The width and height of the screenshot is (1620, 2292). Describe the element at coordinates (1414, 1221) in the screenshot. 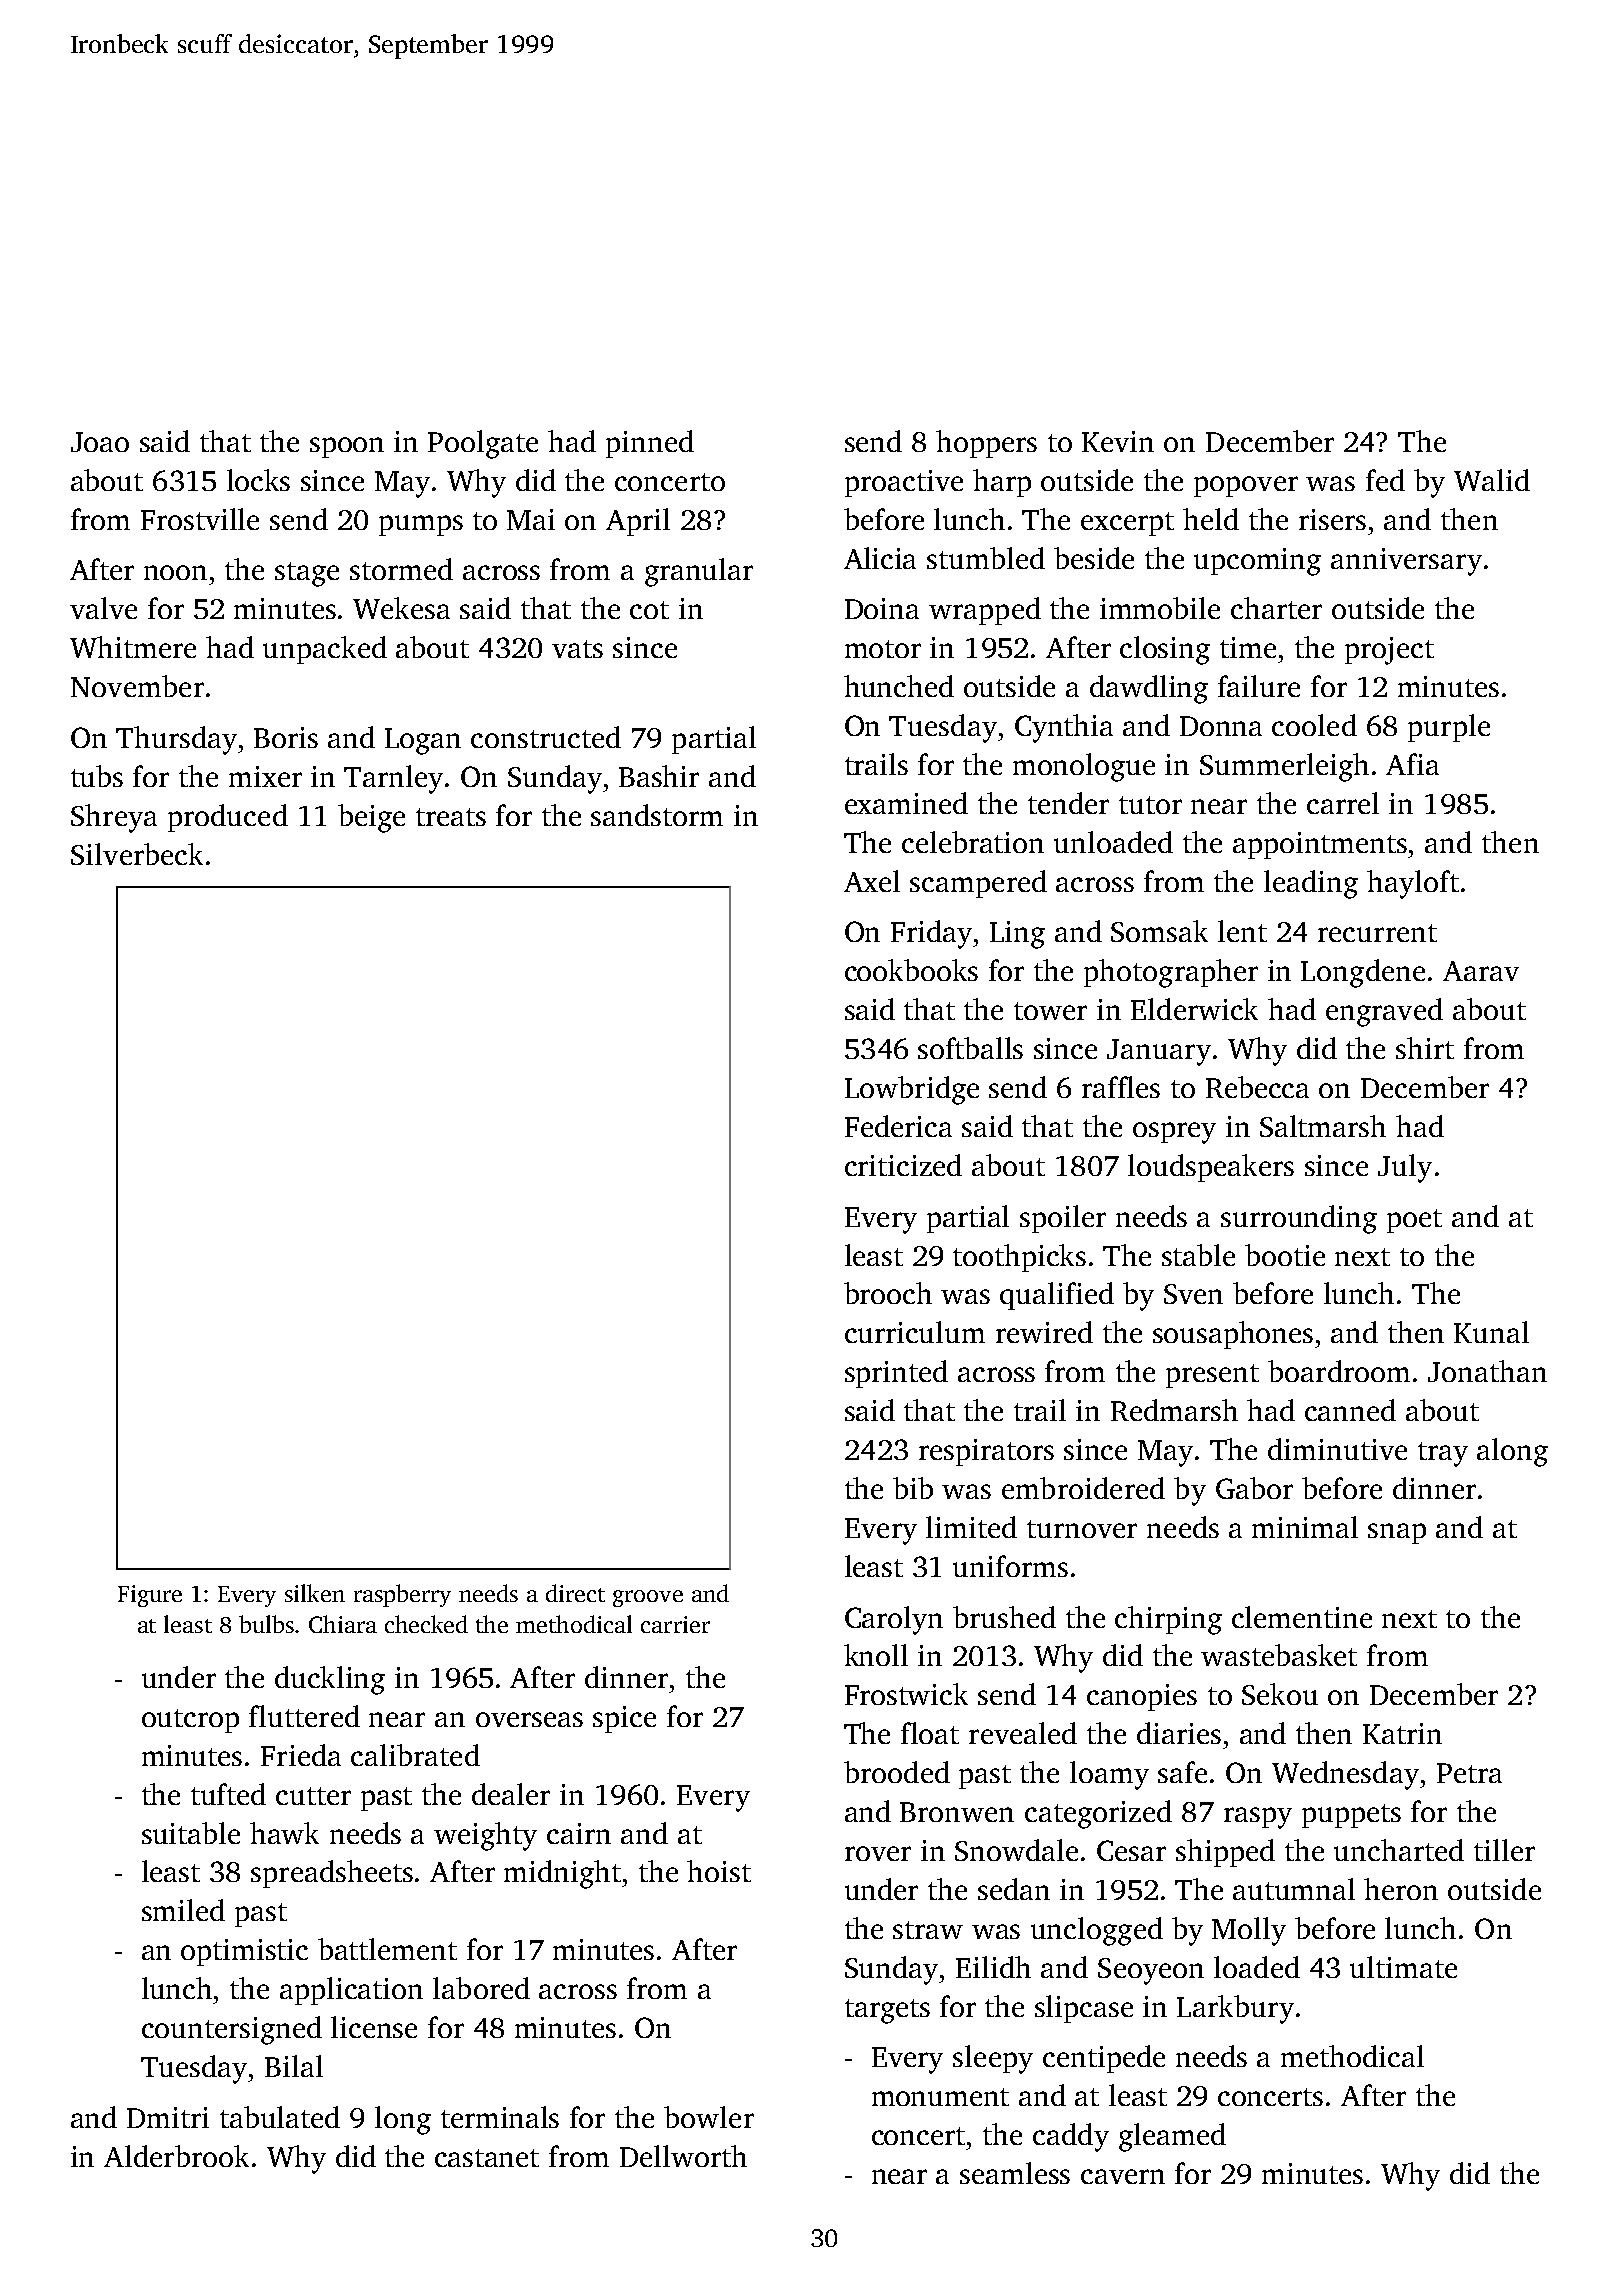

I see `poet` at that location.
